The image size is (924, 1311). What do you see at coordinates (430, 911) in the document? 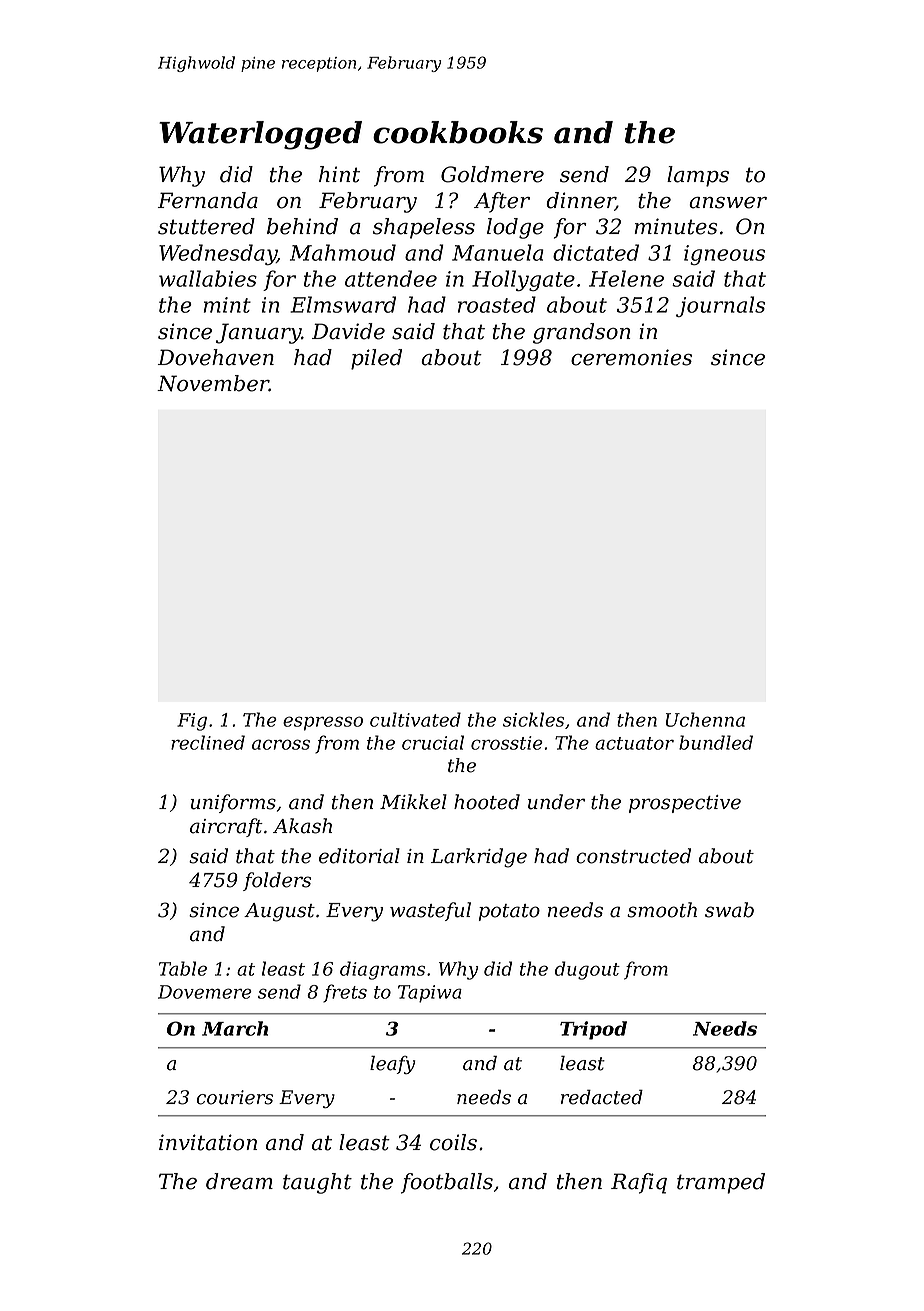
I see `wasteful` at bounding box center [430, 911].
